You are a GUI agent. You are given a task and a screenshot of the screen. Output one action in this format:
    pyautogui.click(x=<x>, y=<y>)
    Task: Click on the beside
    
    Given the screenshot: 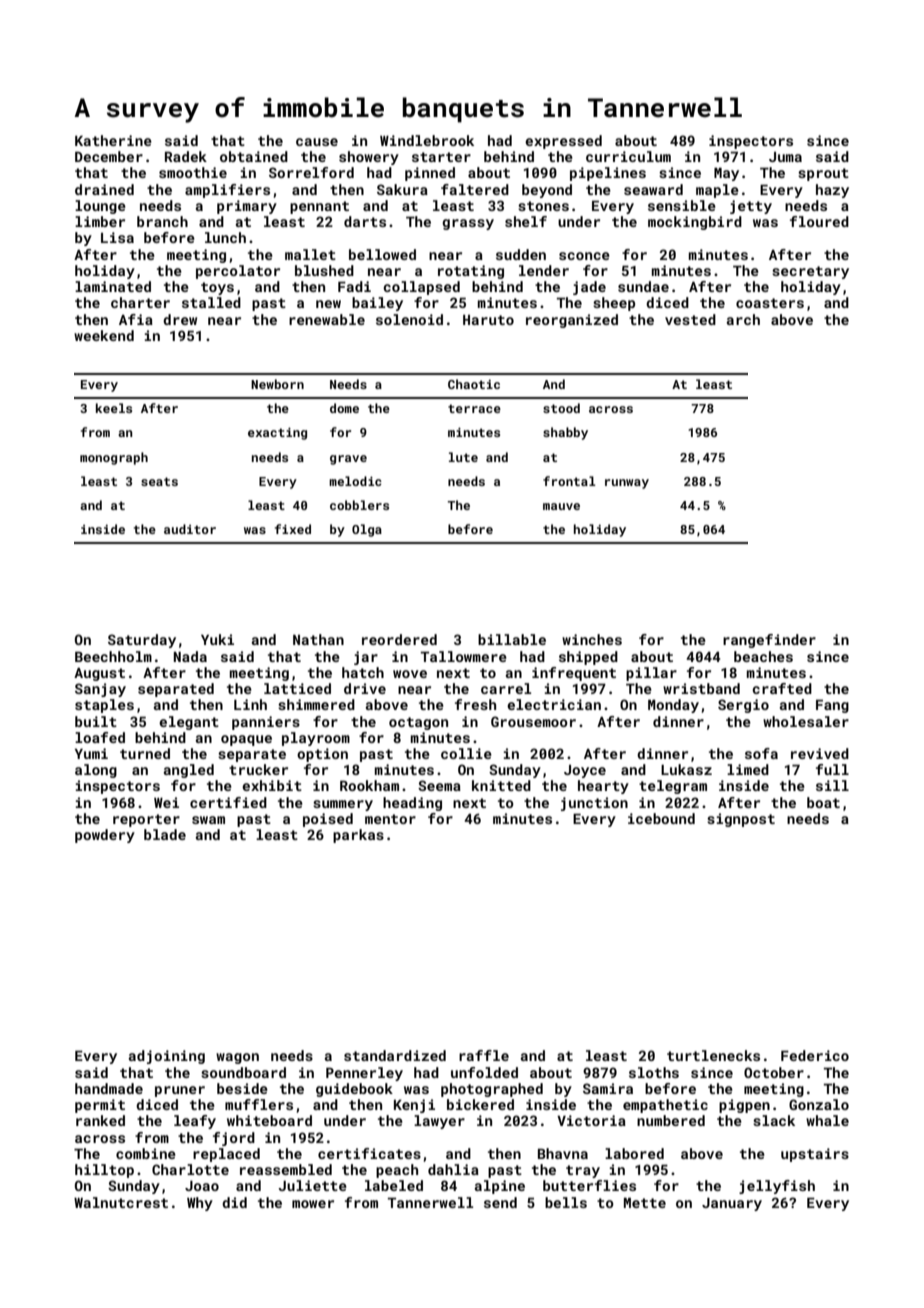 What is the action you would take?
    pyautogui.click(x=242, y=1088)
